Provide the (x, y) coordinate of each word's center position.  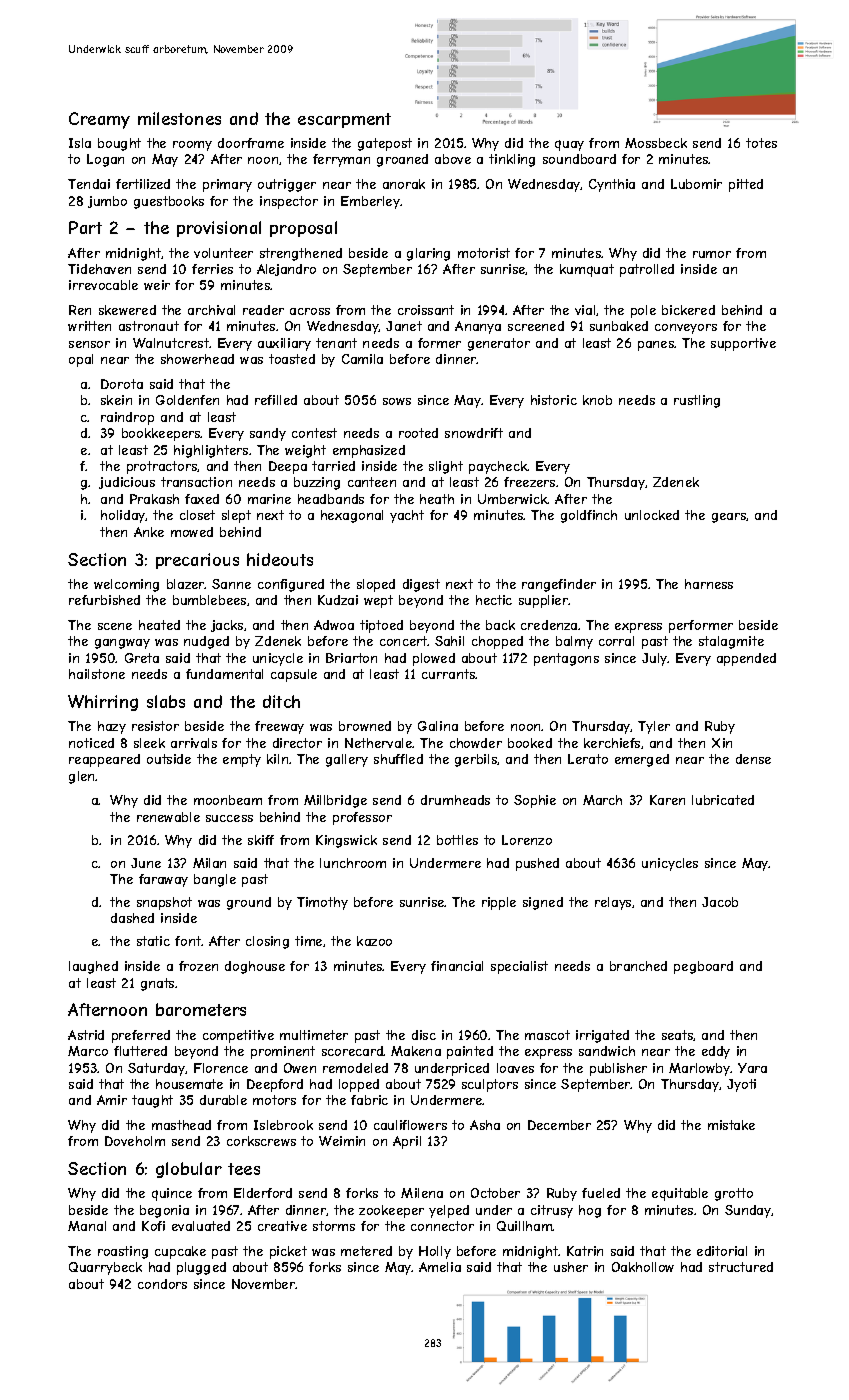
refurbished (104, 600)
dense (753, 759)
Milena (422, 1193)
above (453, 159)
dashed (132, 918)
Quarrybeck (105, 1268)
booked (530, 743)
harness (709, 584)
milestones (179, 118)
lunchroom (353, 863)
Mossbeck (656, 143)
